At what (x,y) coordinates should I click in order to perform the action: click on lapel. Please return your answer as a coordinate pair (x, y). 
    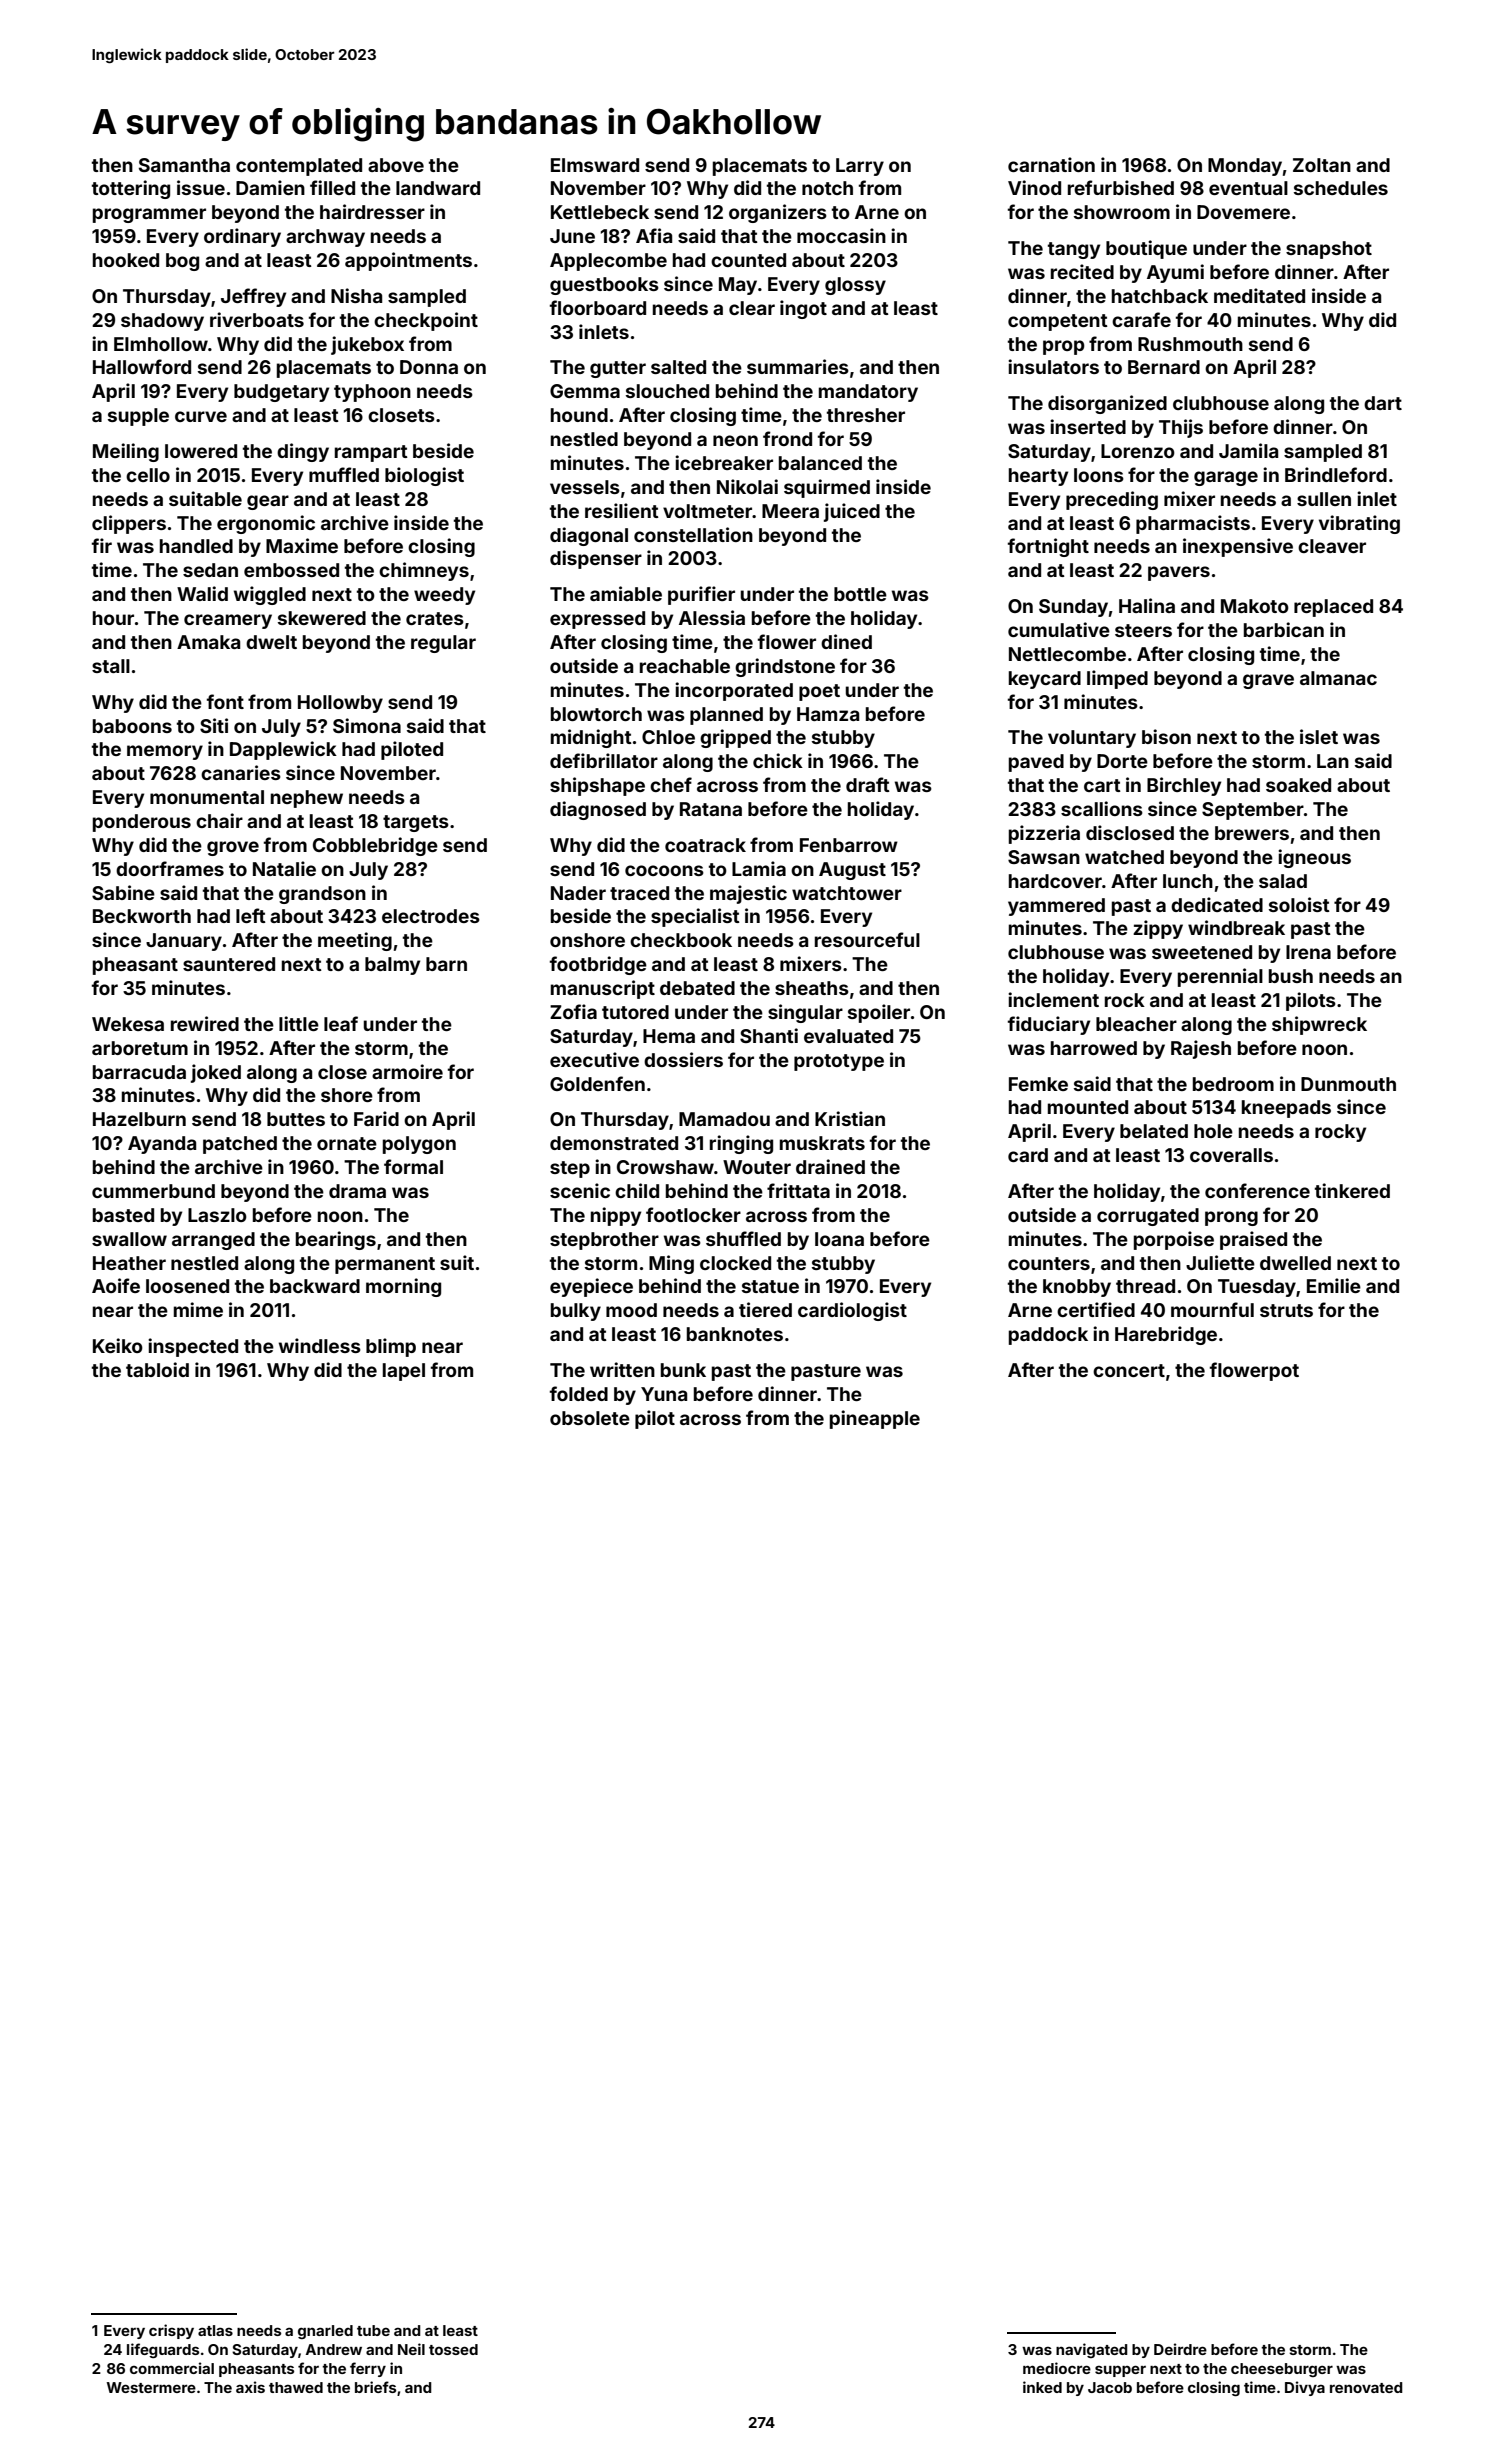
    Looking at the image, I should click on (404, 1372).
